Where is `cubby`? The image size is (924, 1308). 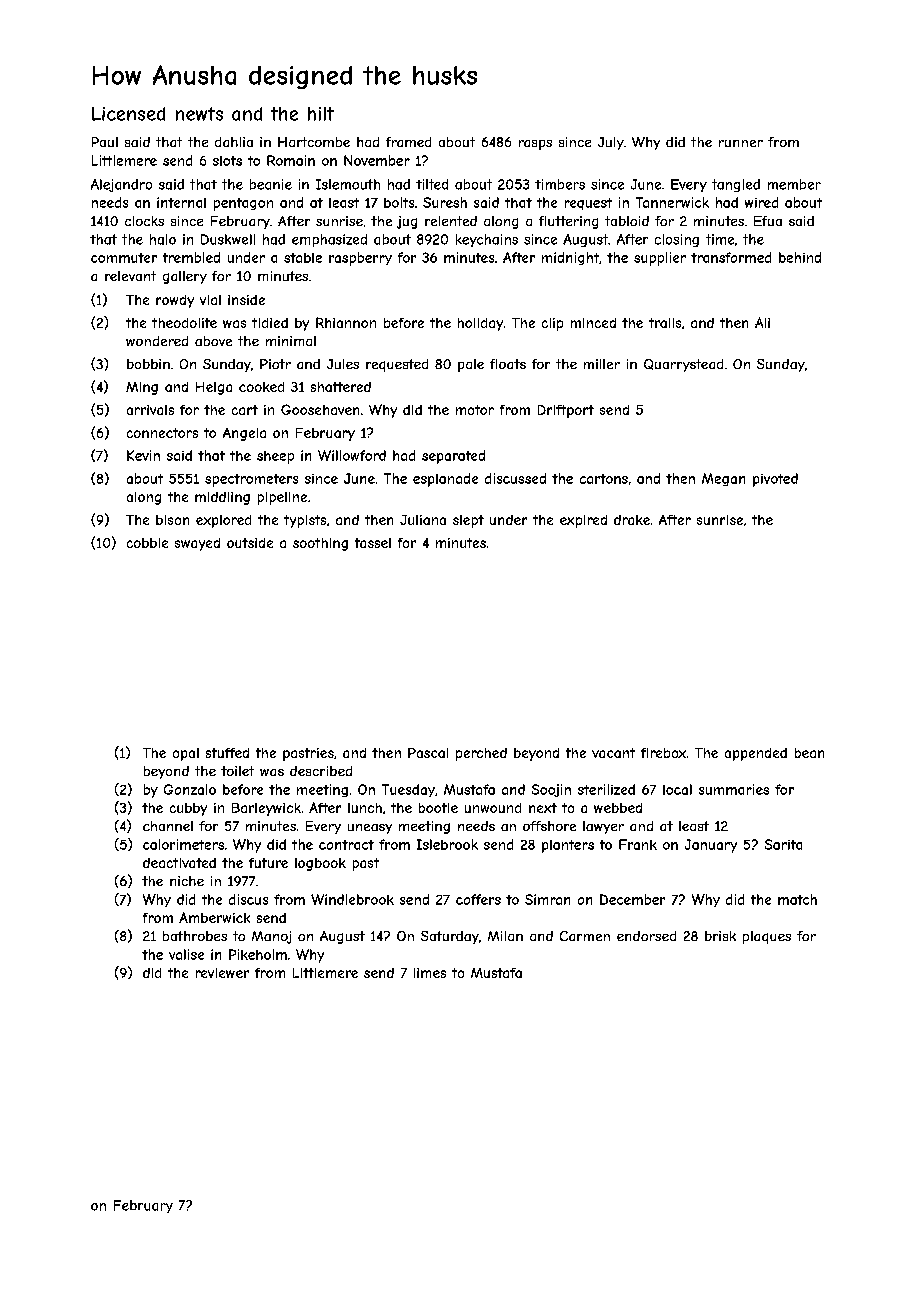
cubby is located at coordinates (188, 809).
